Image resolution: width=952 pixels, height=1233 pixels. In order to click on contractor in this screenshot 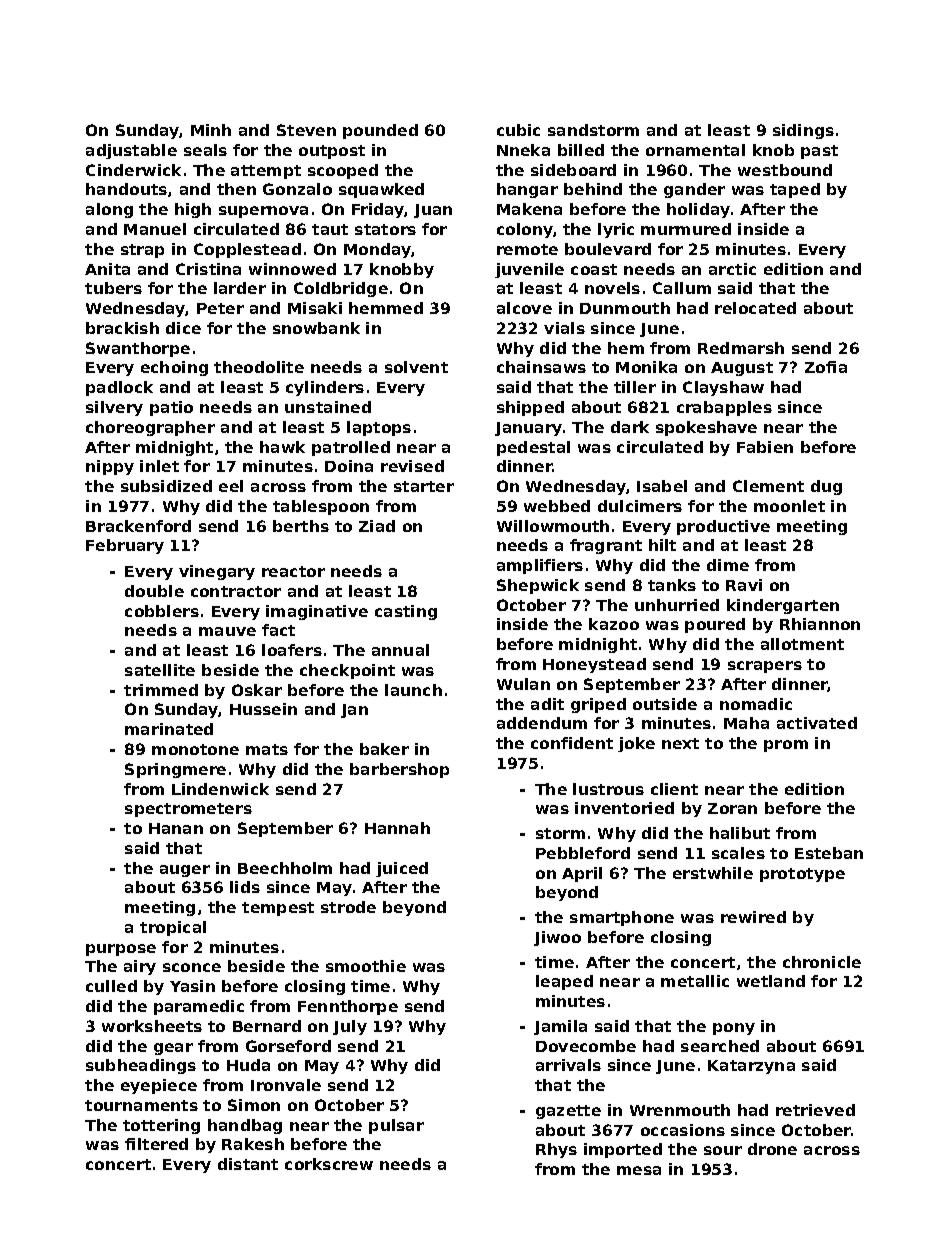, I will do `click(236, 591)`.
